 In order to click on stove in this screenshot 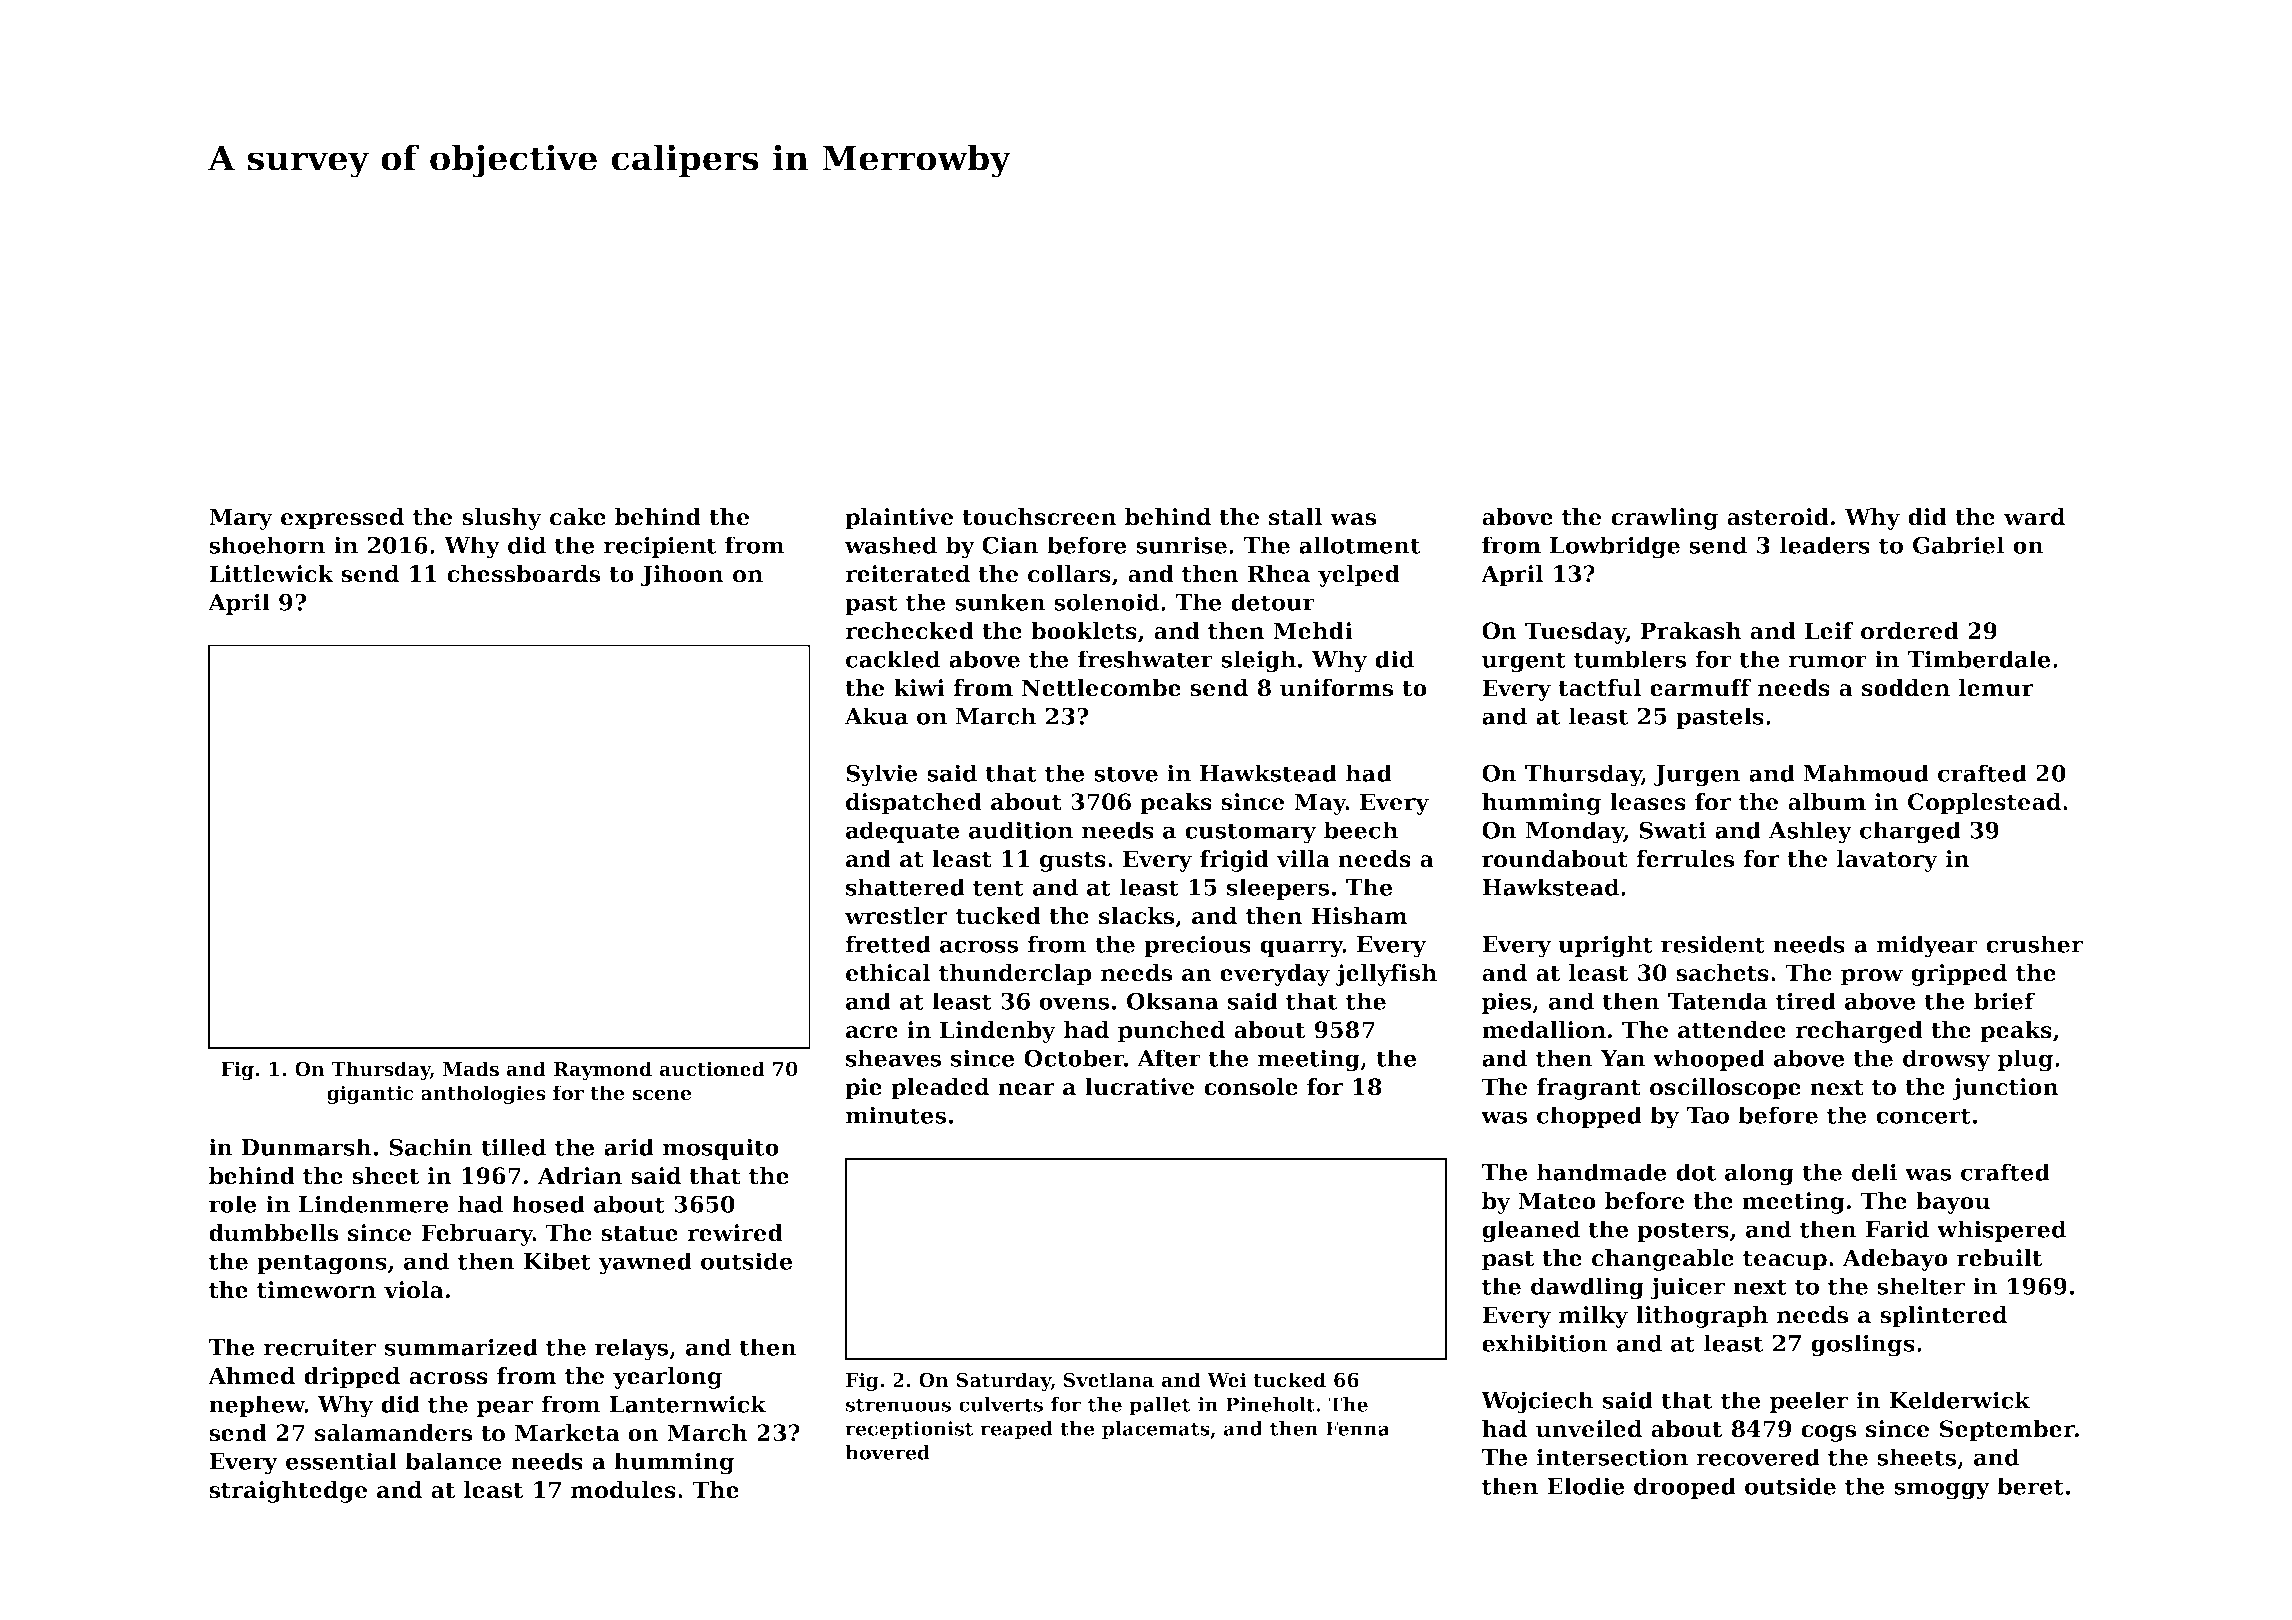, I will do `click(1126, 774)`.
